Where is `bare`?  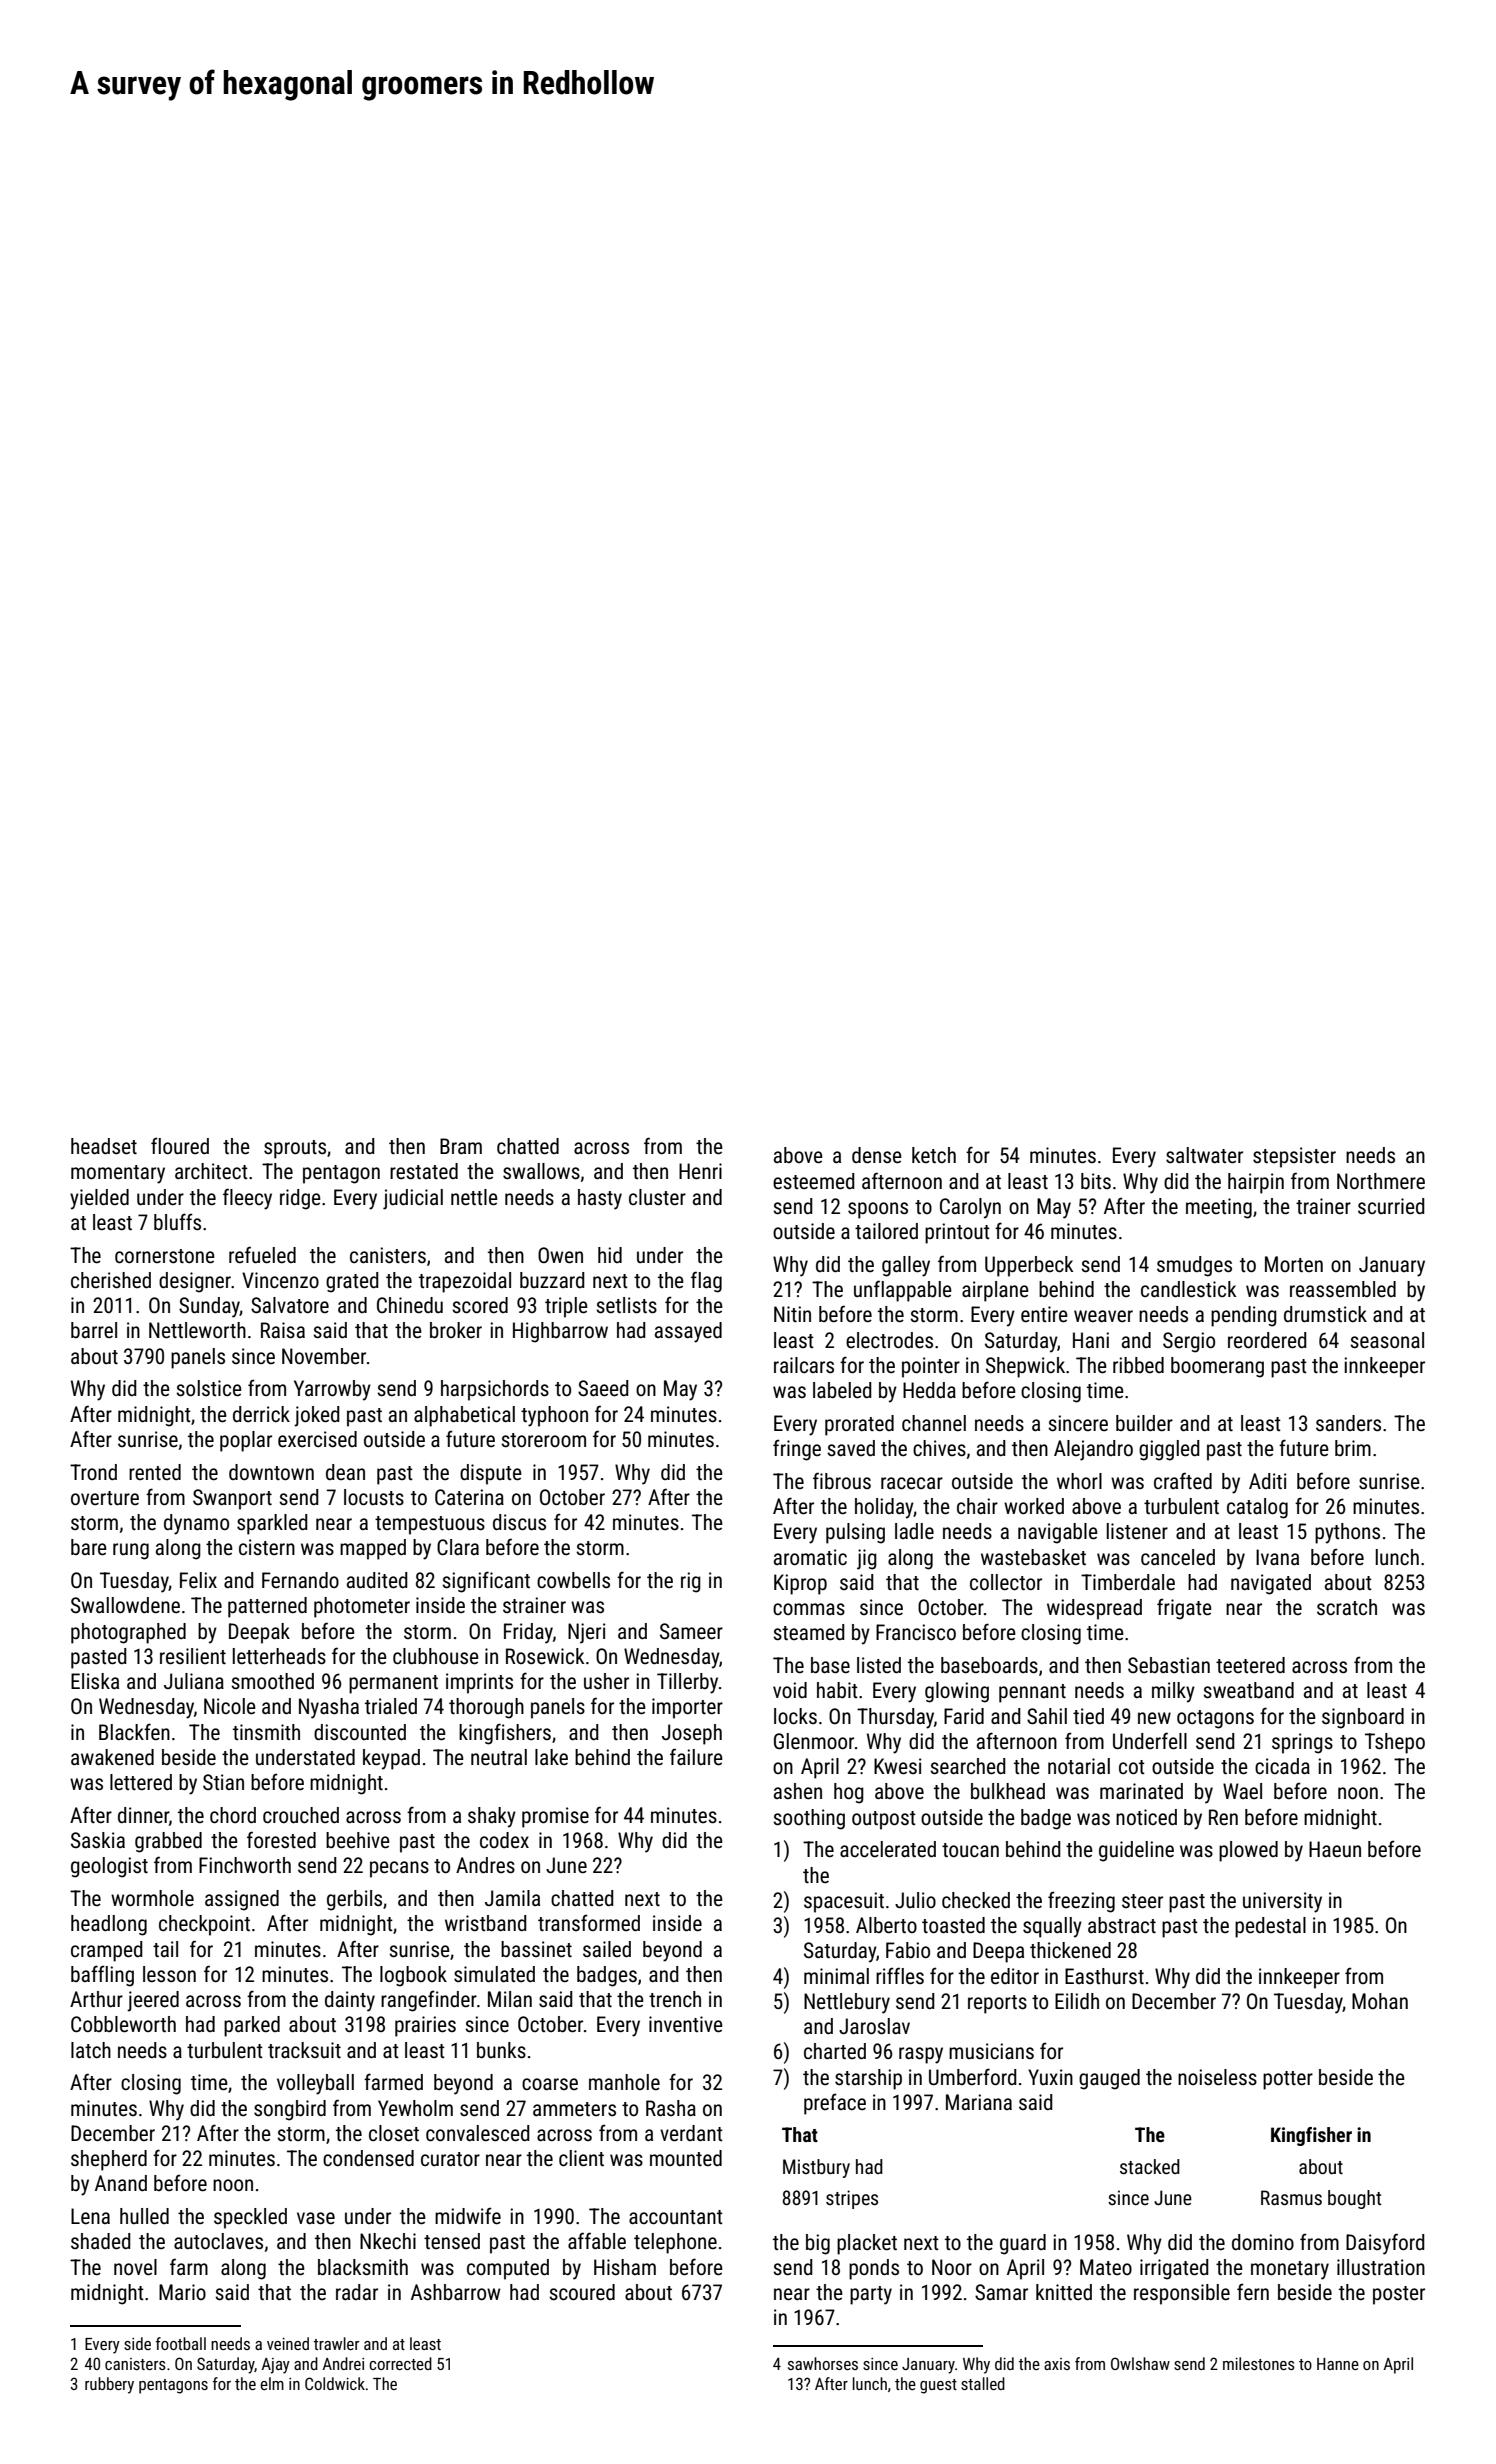
bare is located at coordinates (89, 1547).
